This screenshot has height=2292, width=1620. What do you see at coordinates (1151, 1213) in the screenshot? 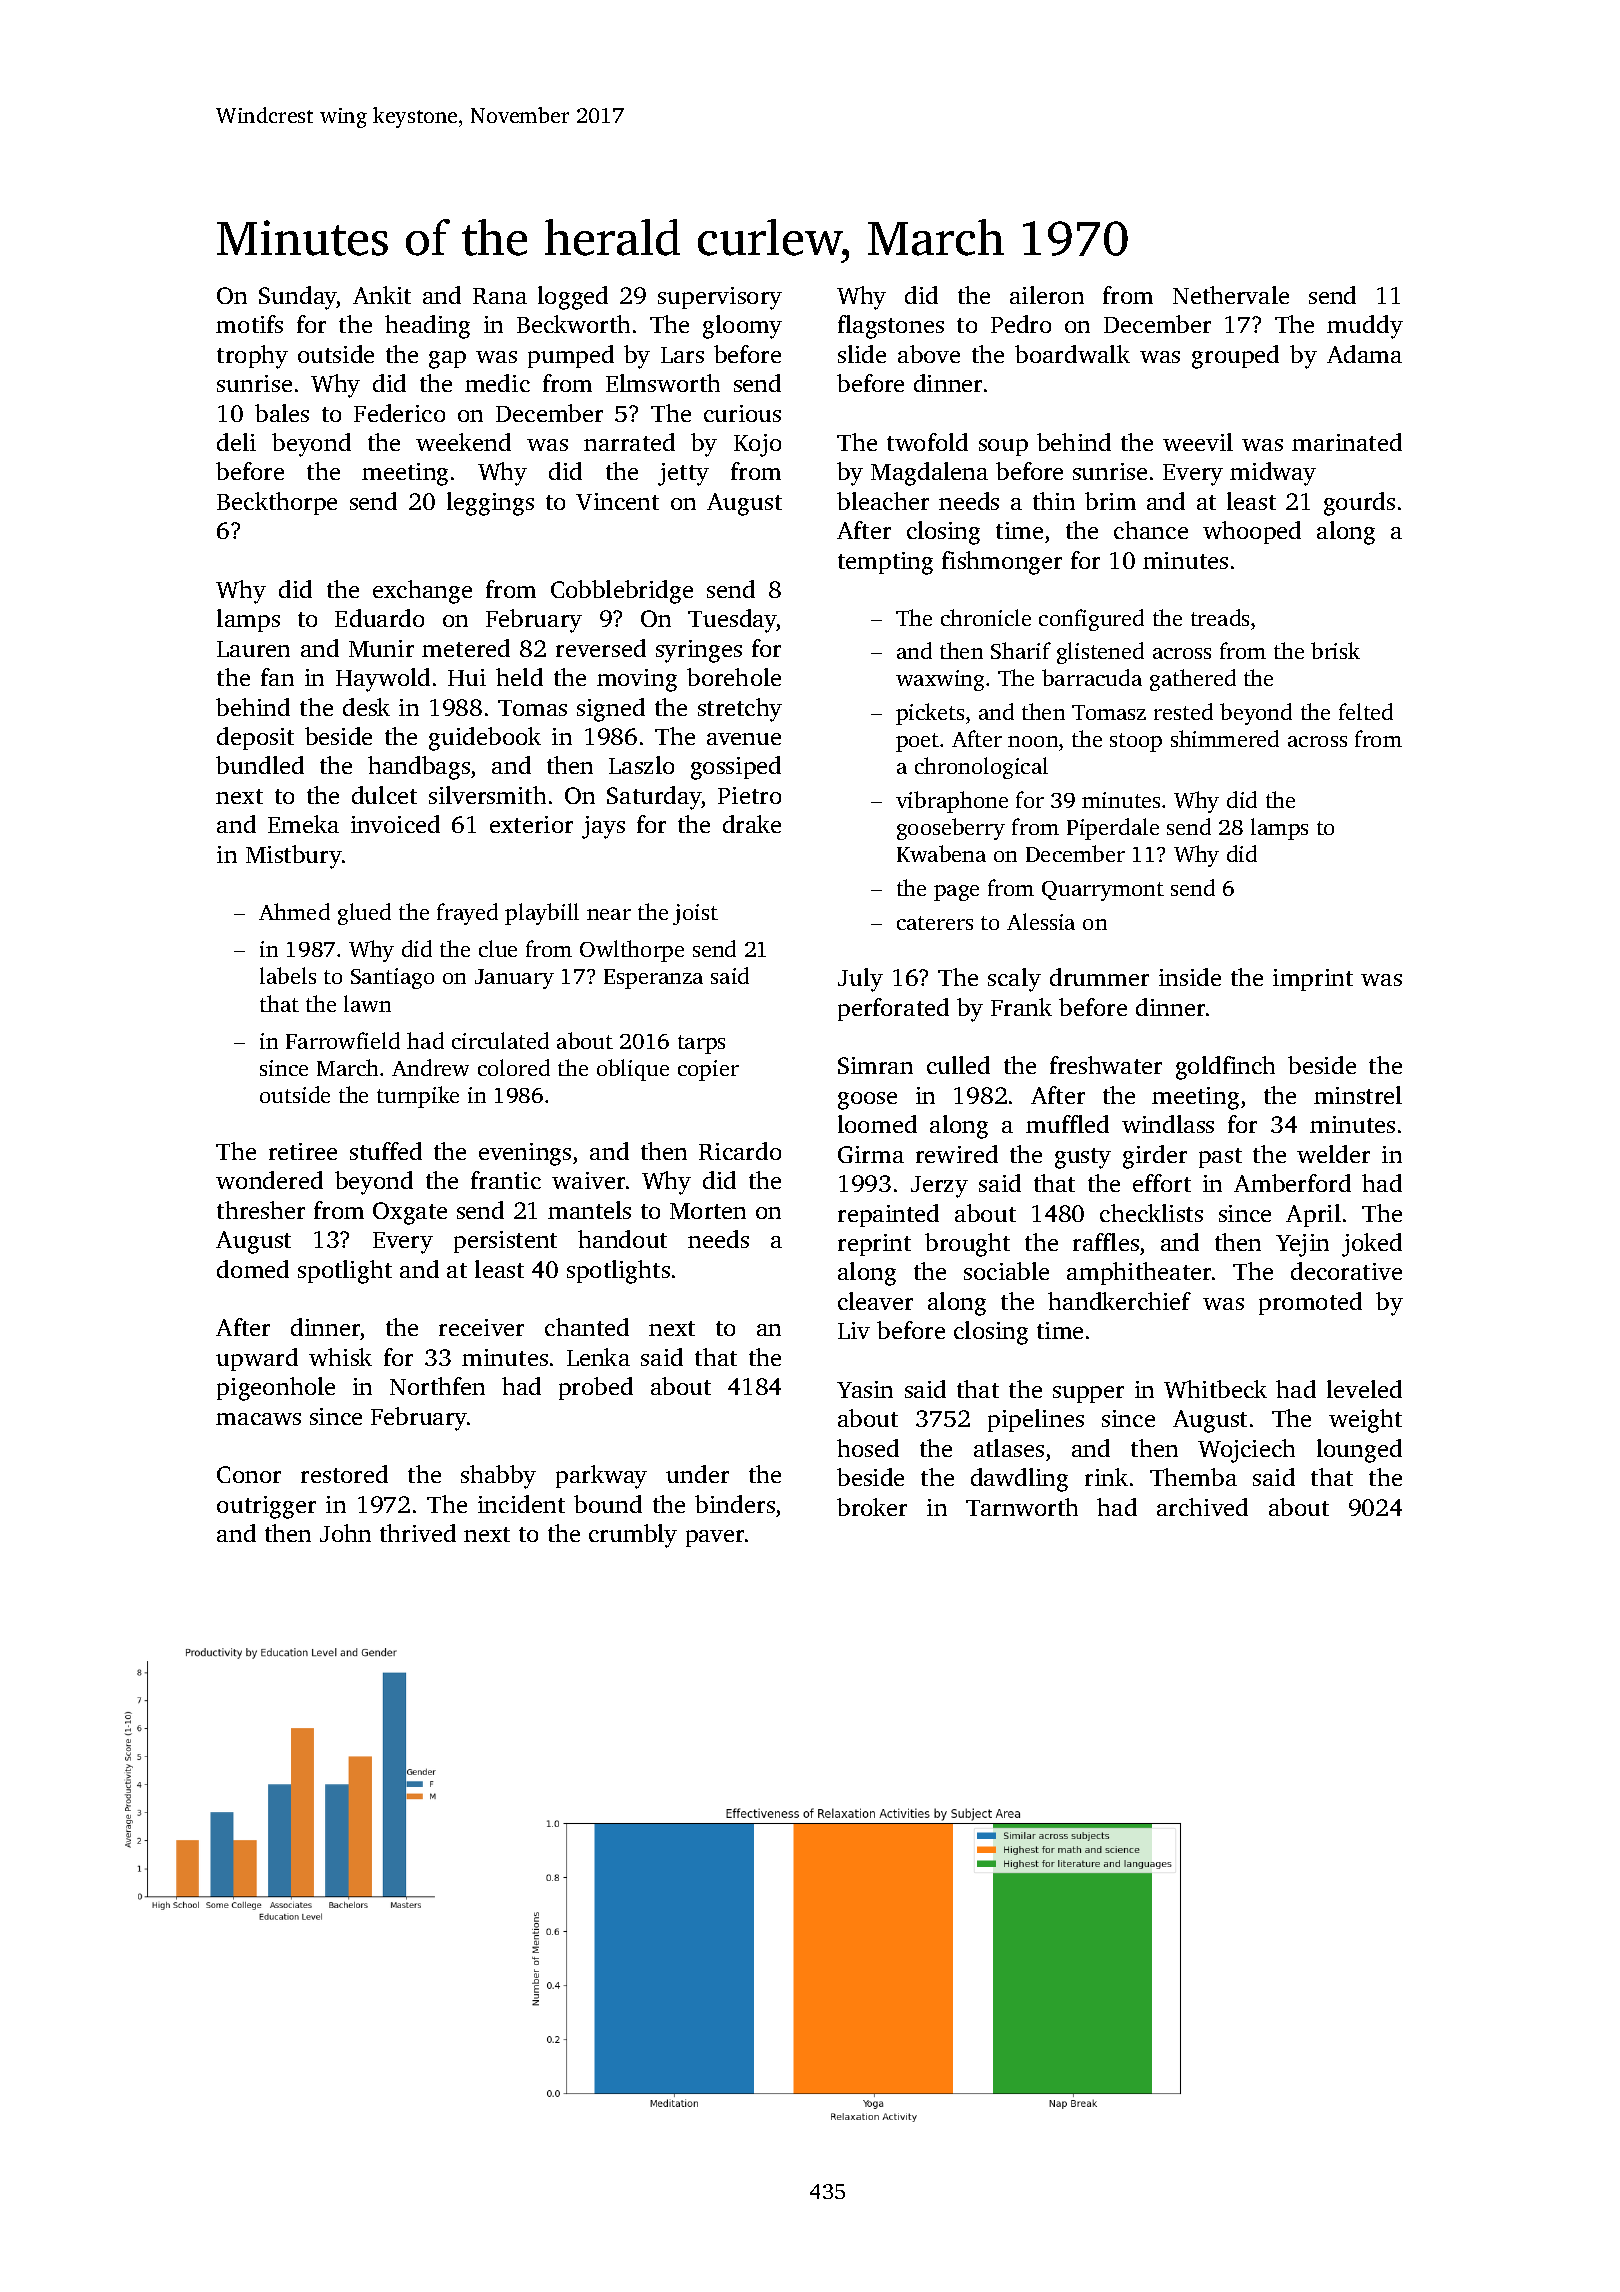
I see `checklists` at bounding box center [1151, 1213].
